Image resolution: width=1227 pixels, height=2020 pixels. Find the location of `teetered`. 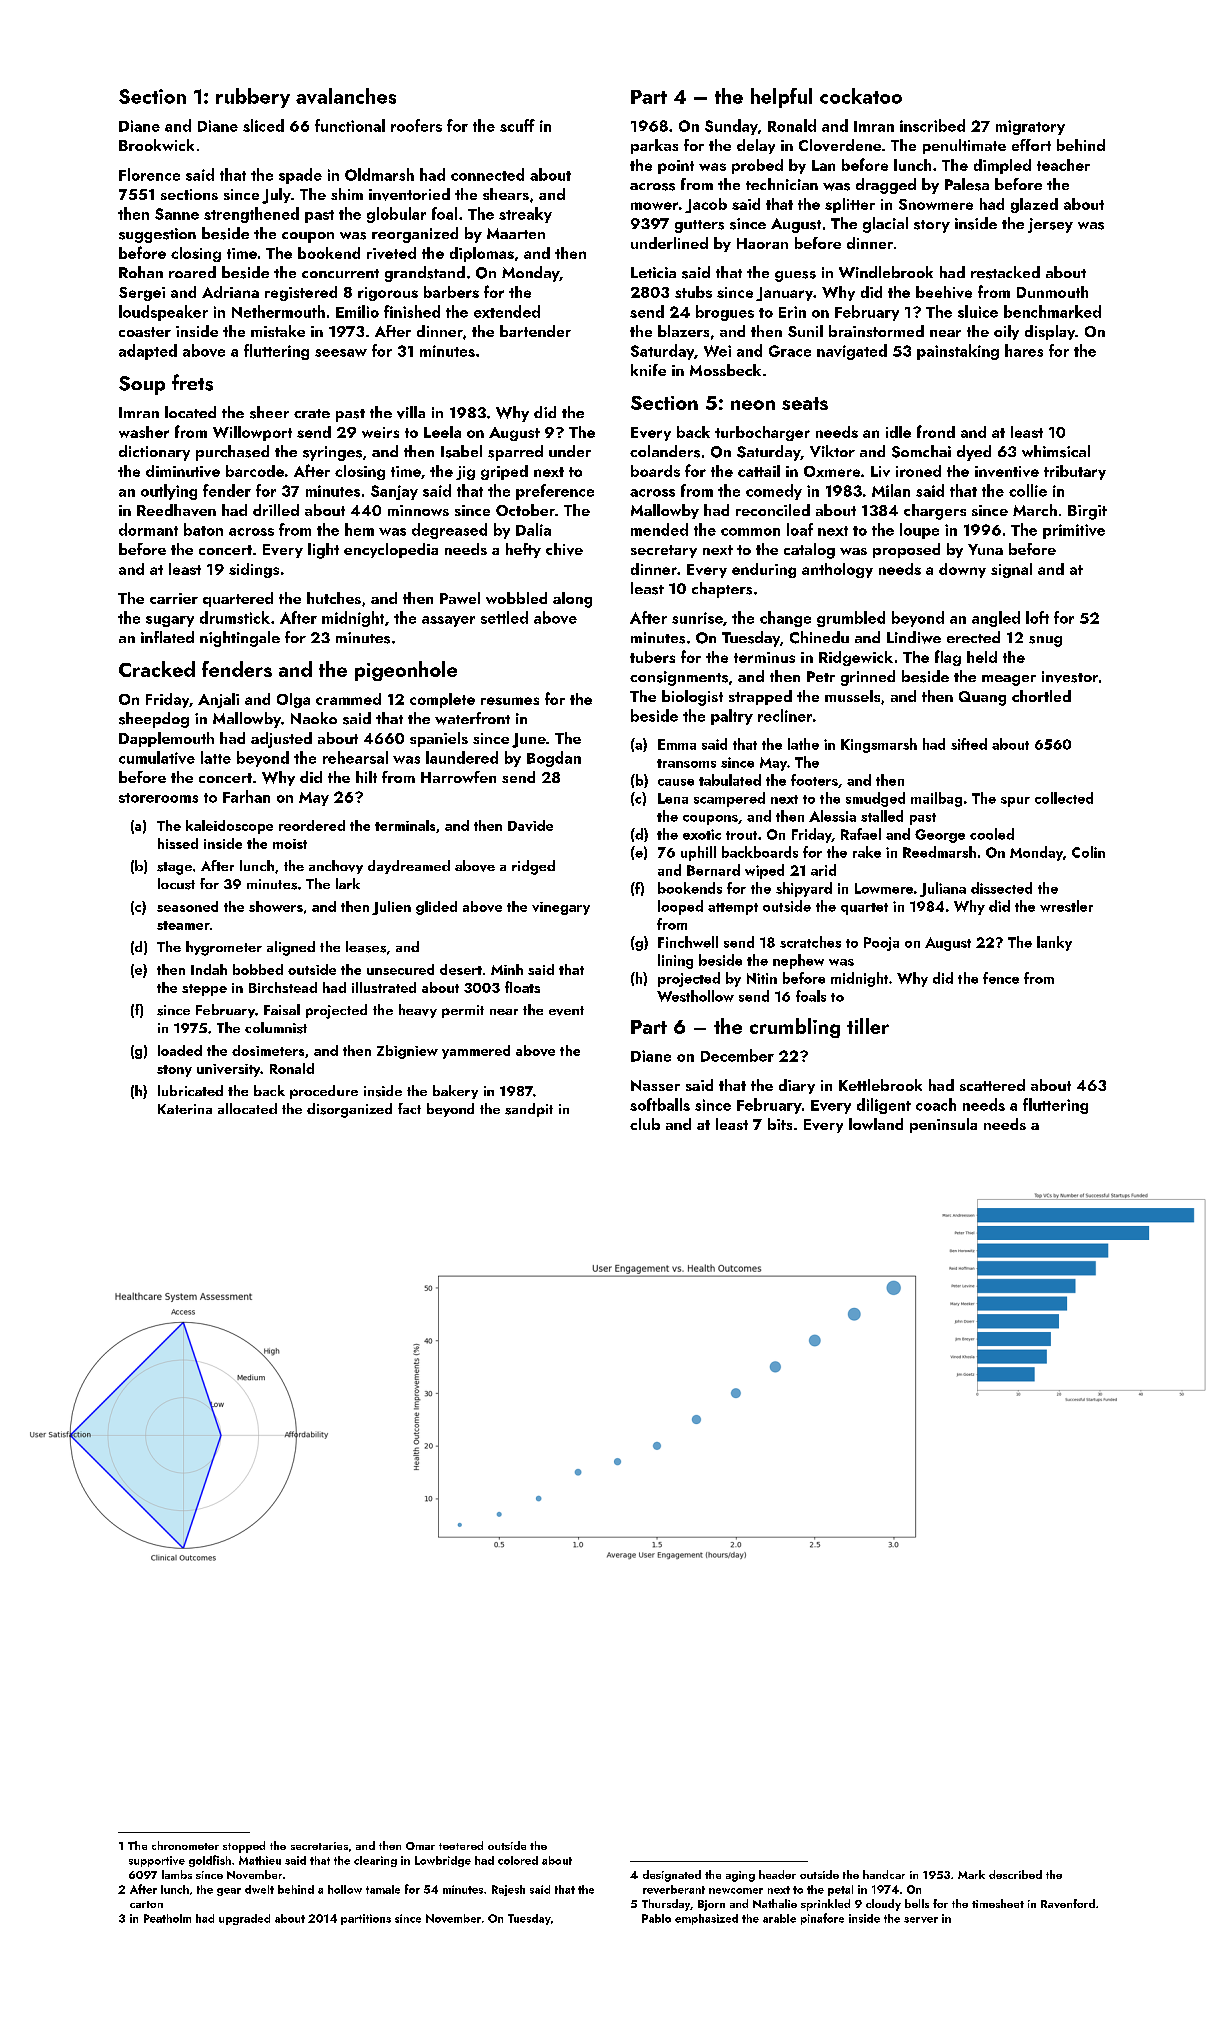

teetered is located at coordinates (461, 1845).
